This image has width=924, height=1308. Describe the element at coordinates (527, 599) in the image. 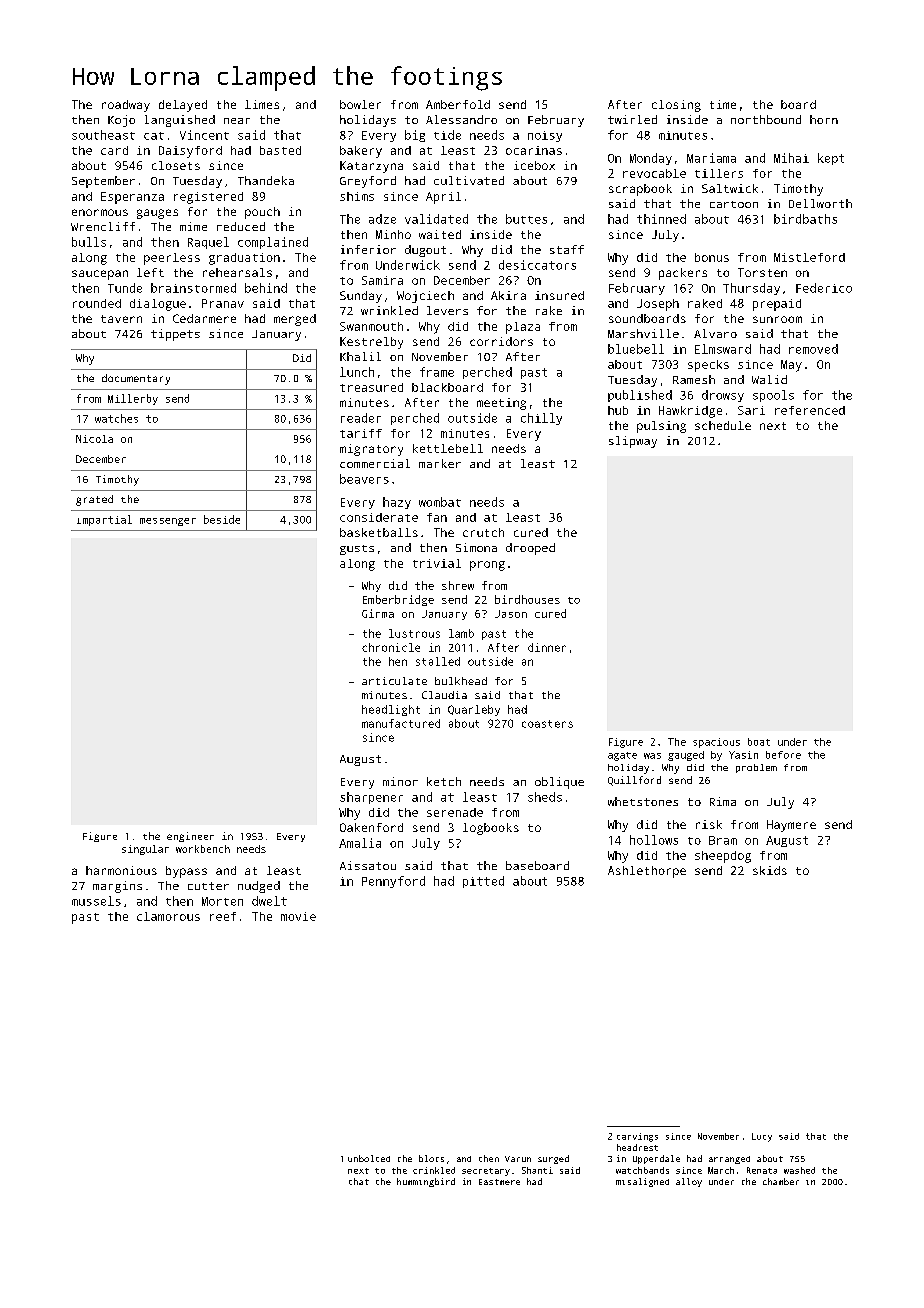

I see `birdhouses` at that location.
